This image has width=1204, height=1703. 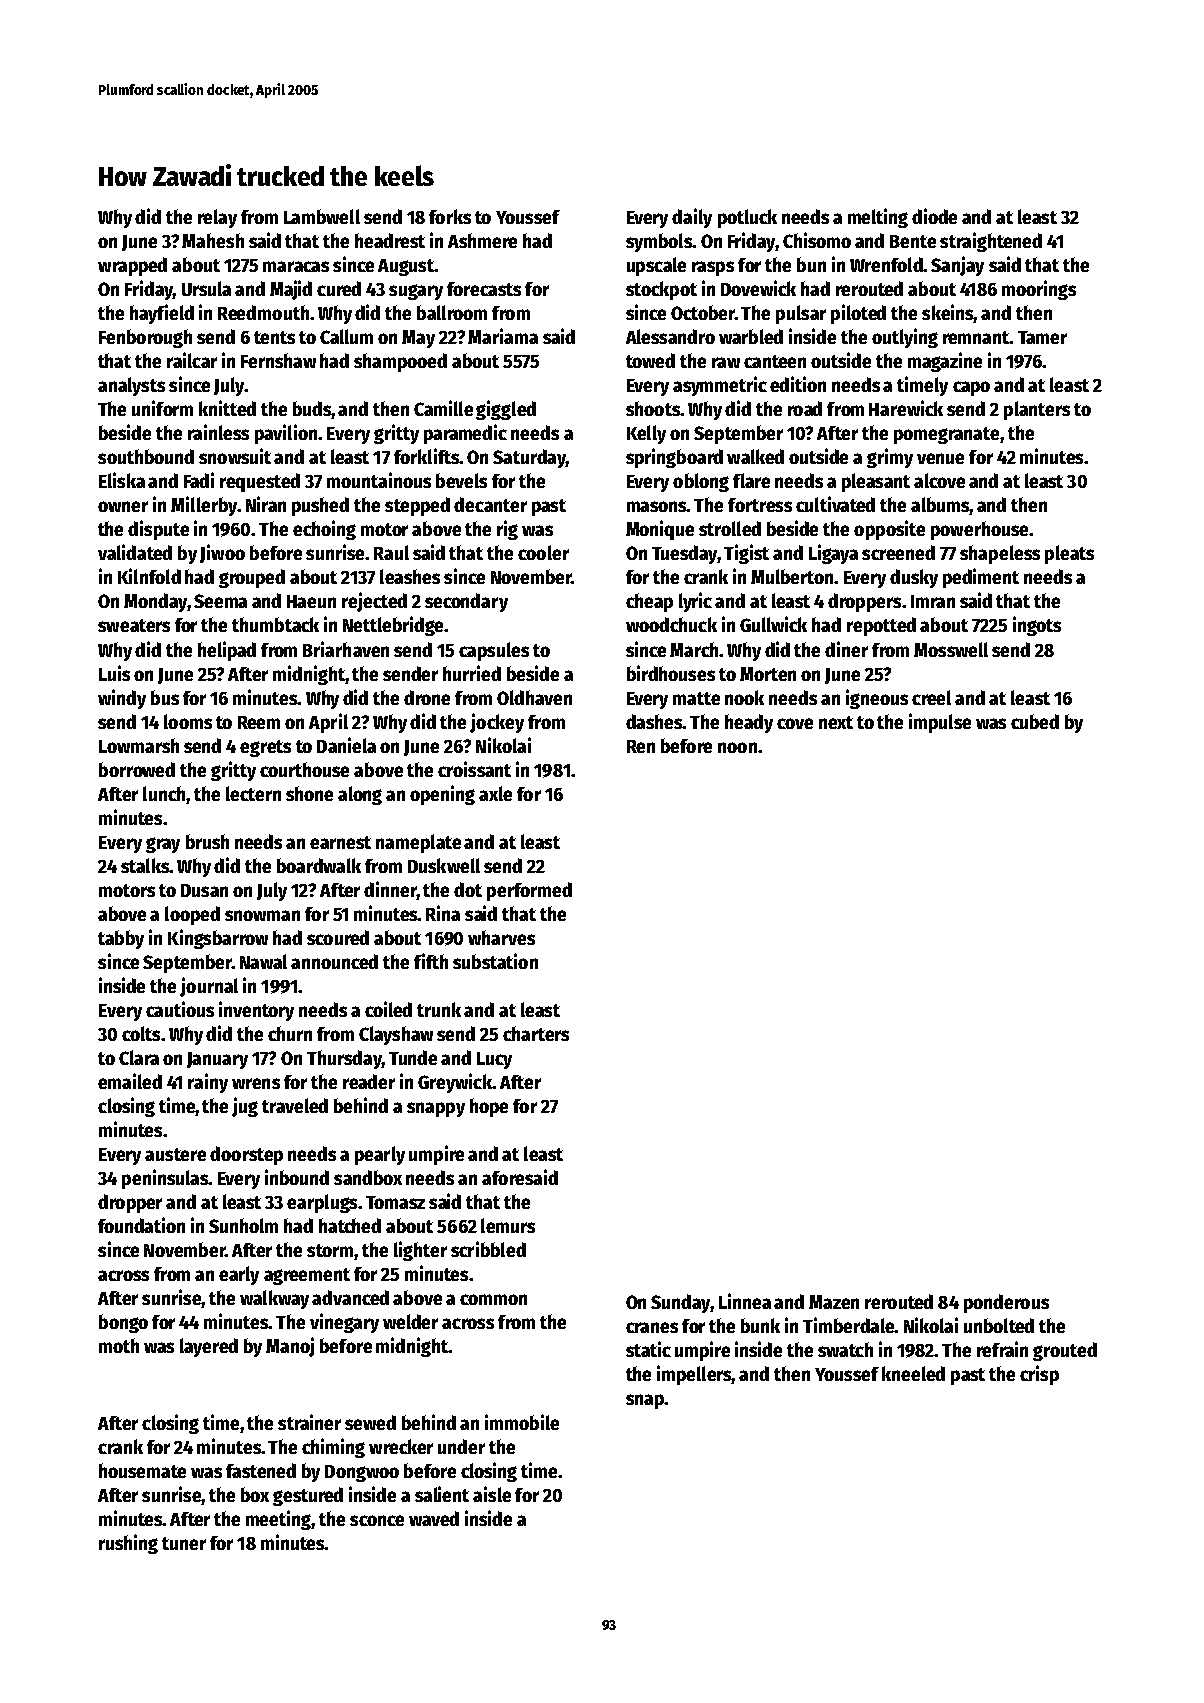 I want to click on rushing, so click(x=128, y=1544).
